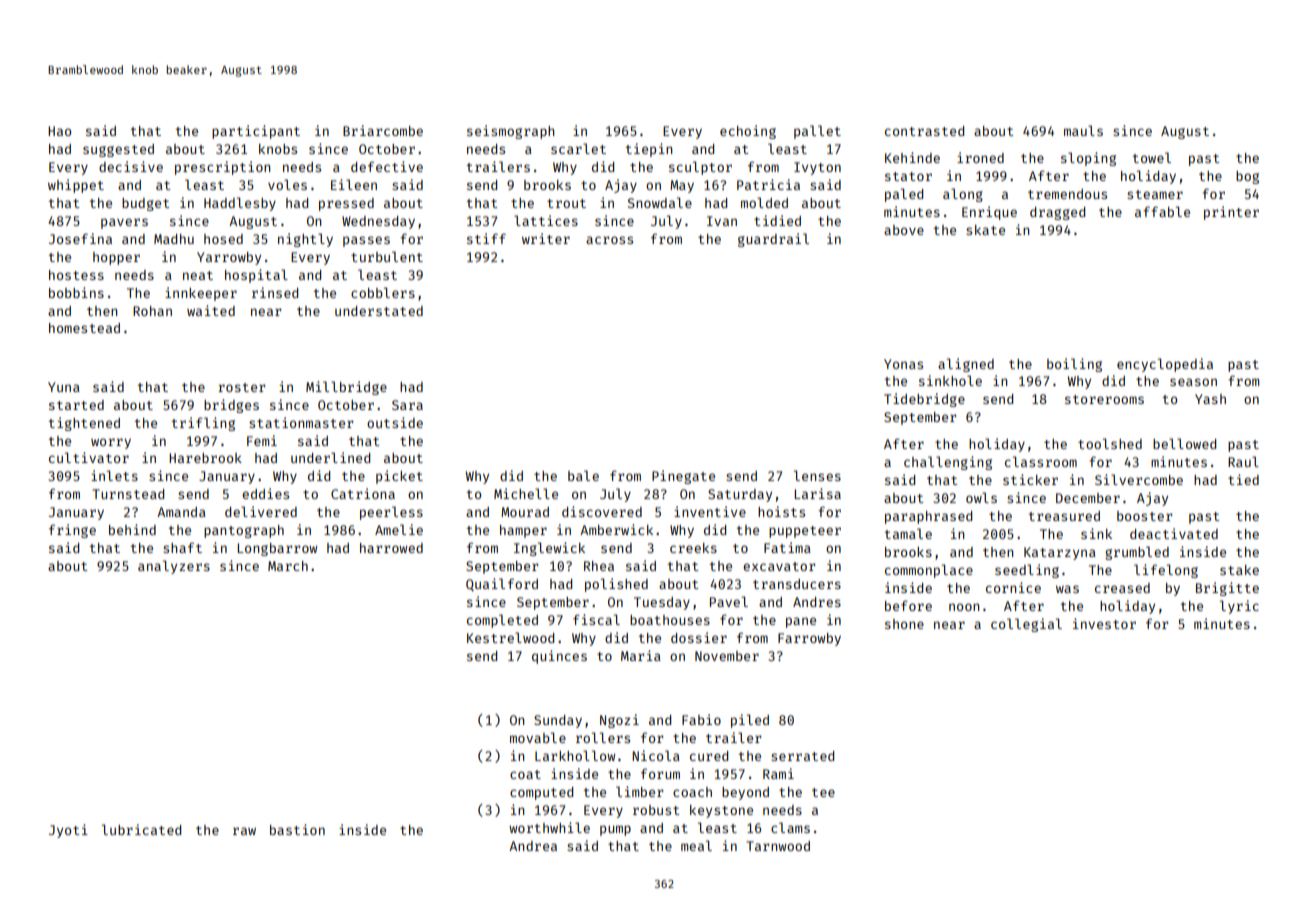 The height and width of the screenshot is (924, 1308). What do you see at coordinates (124, 223) in the screenshot?
I see `pavers` at bounding box center [124, 223].
